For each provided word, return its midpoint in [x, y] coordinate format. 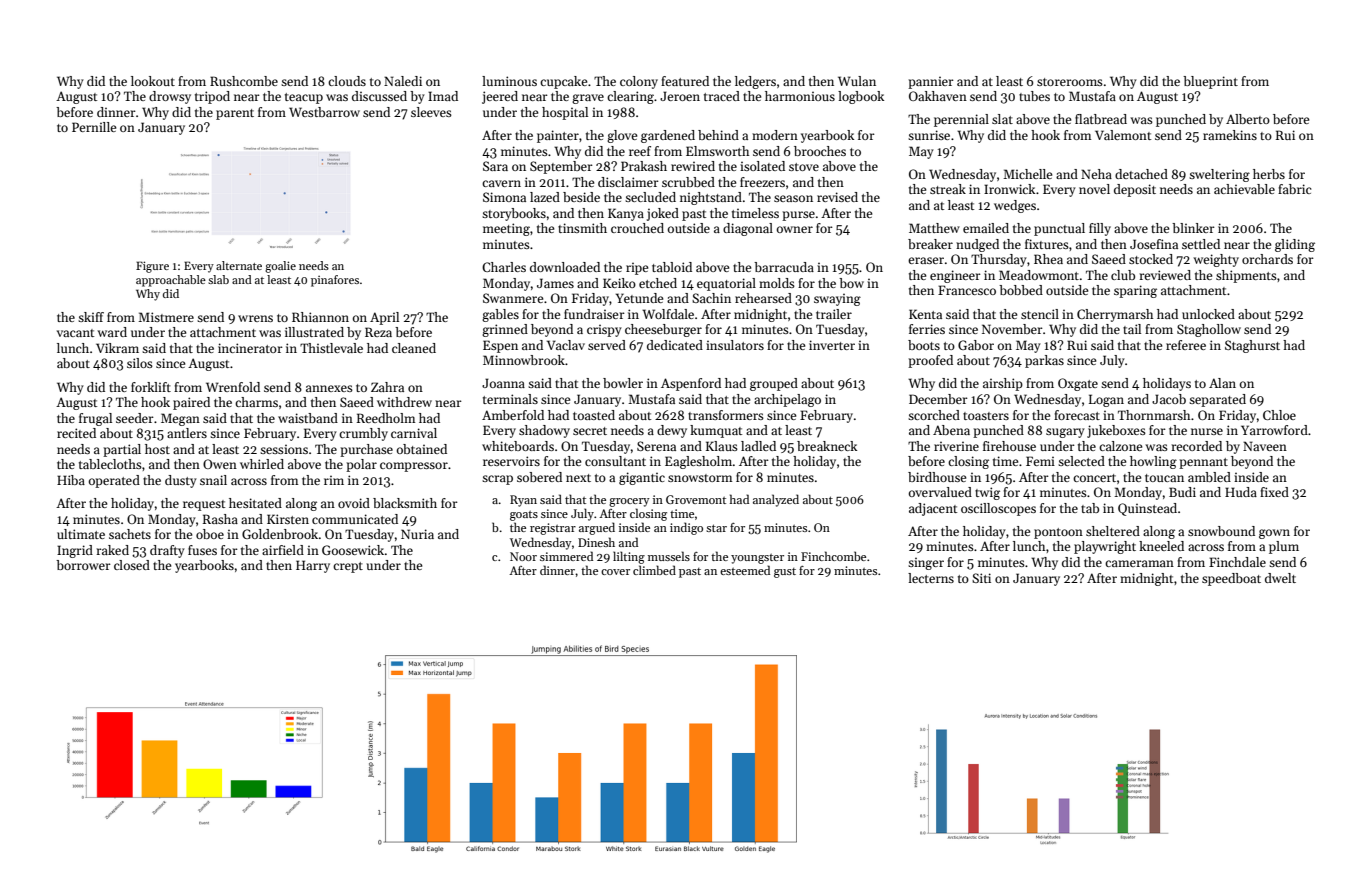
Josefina [1154, 244]
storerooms [1070, 82]
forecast [1077, 415]
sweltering [1219, 175]
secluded [650, 197]
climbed [654, 570]
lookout [153, 81]
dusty [181, 481]
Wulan [857, 81]
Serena [656, 446]
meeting [506, 229]
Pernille [94, 127]
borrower [83, 565]
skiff [91, 317]
